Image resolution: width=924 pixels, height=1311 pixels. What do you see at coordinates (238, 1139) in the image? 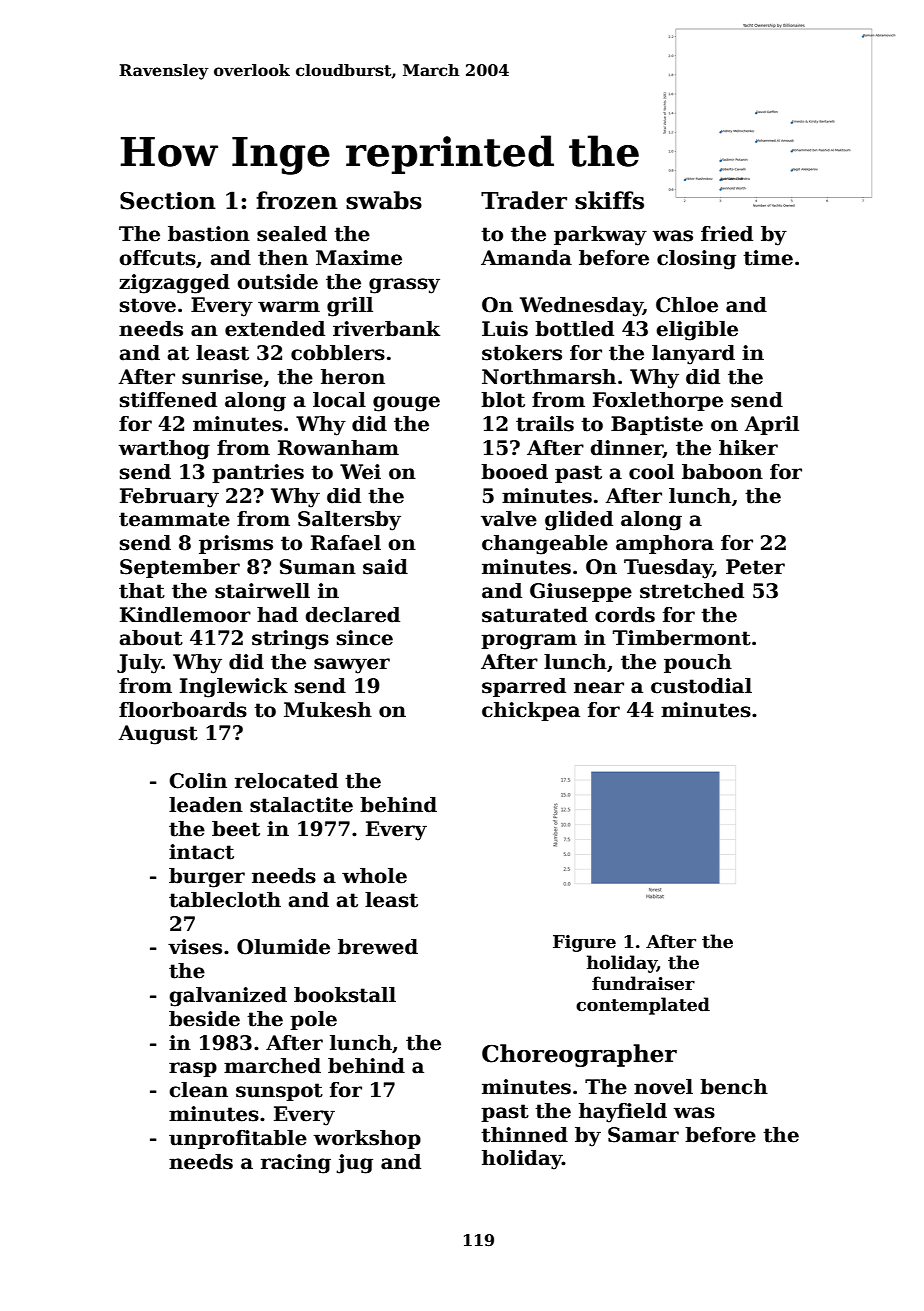
I see `unprofitable` at bounding box center [238, 1139].
